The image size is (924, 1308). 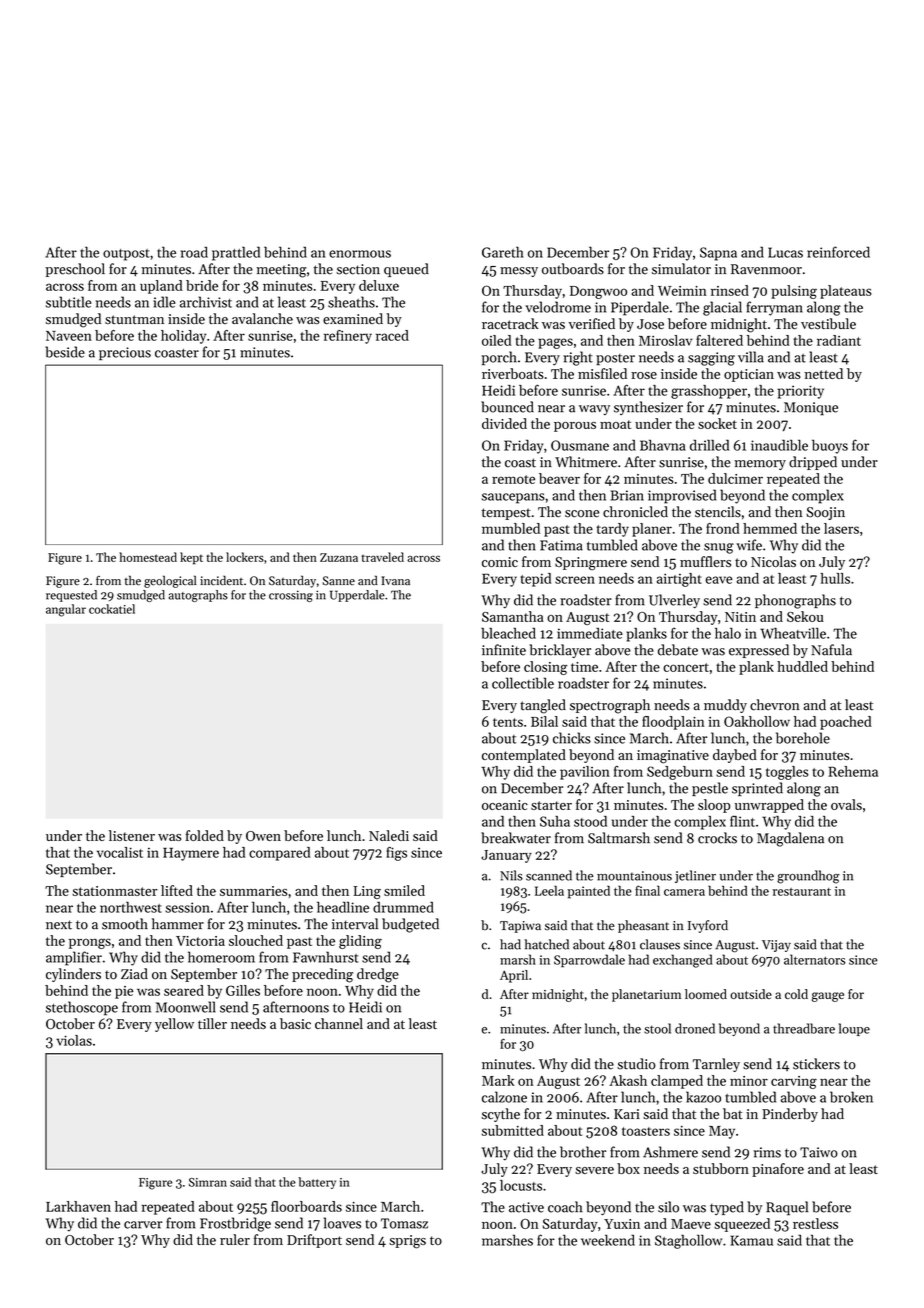 I want to click on enormous, so click(x=360, y=254).
